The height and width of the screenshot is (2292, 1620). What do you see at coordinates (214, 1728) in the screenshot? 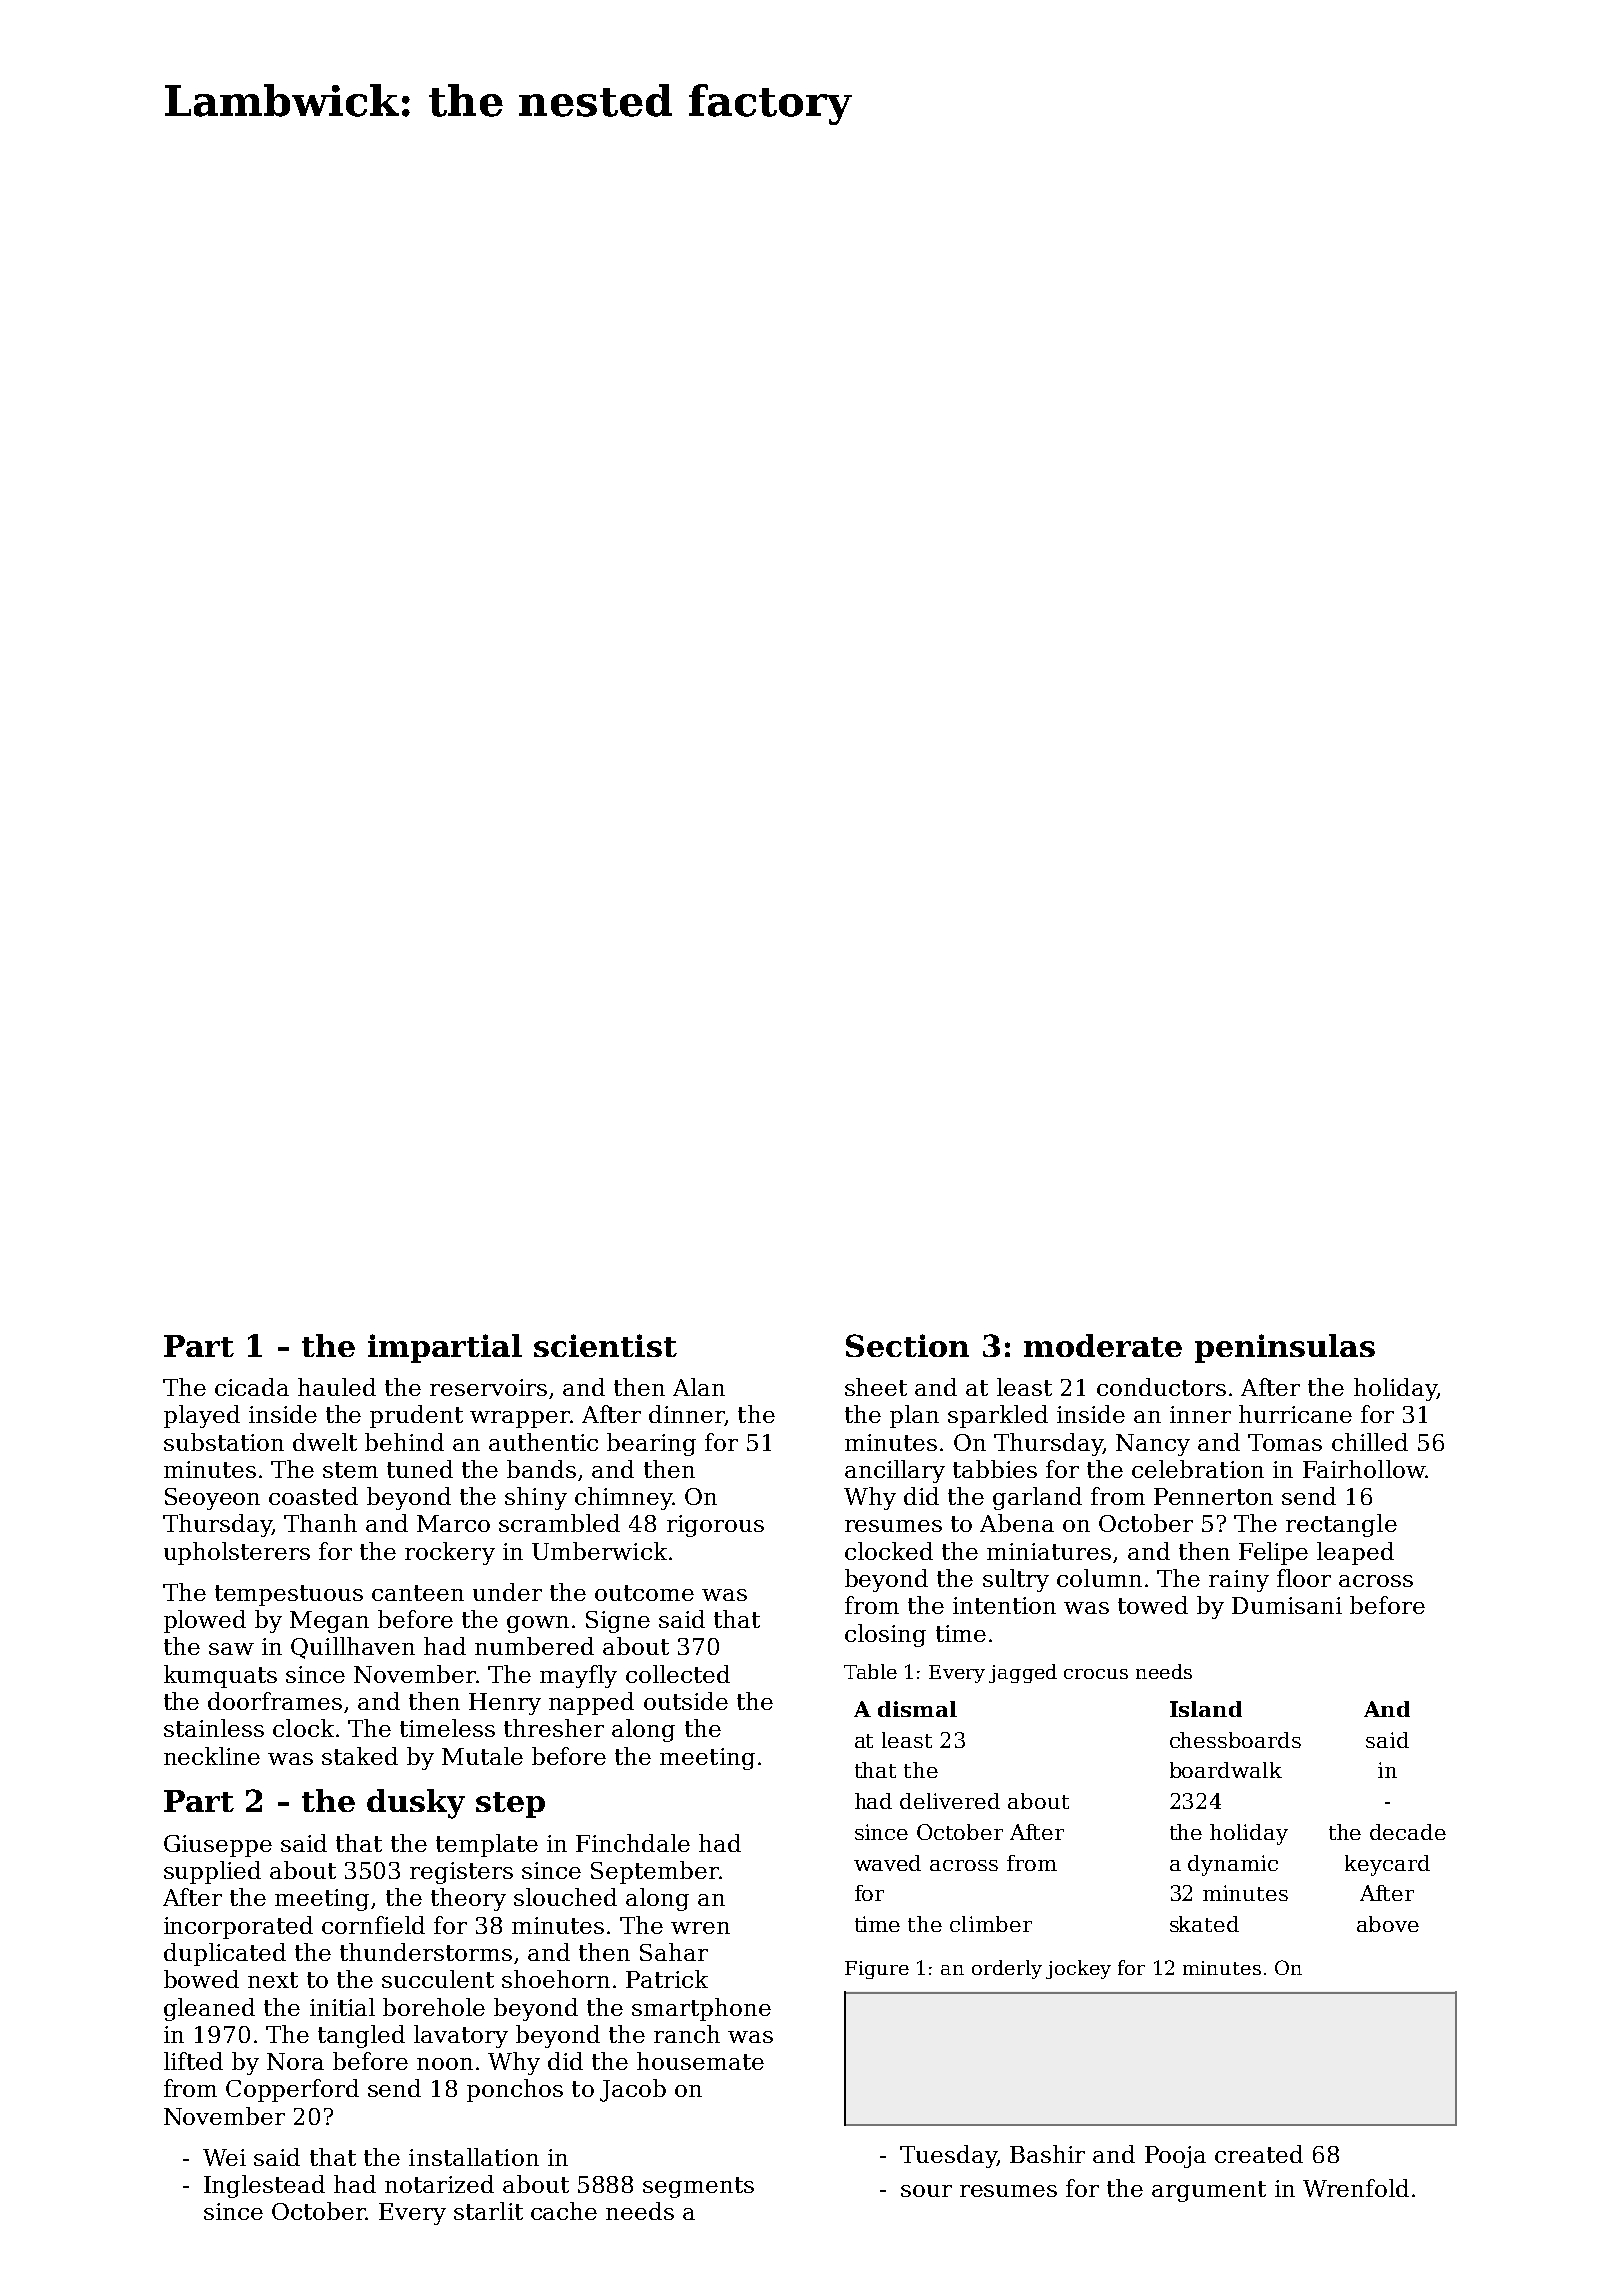
I see `stainless` at bounding box center [214, 1728].
